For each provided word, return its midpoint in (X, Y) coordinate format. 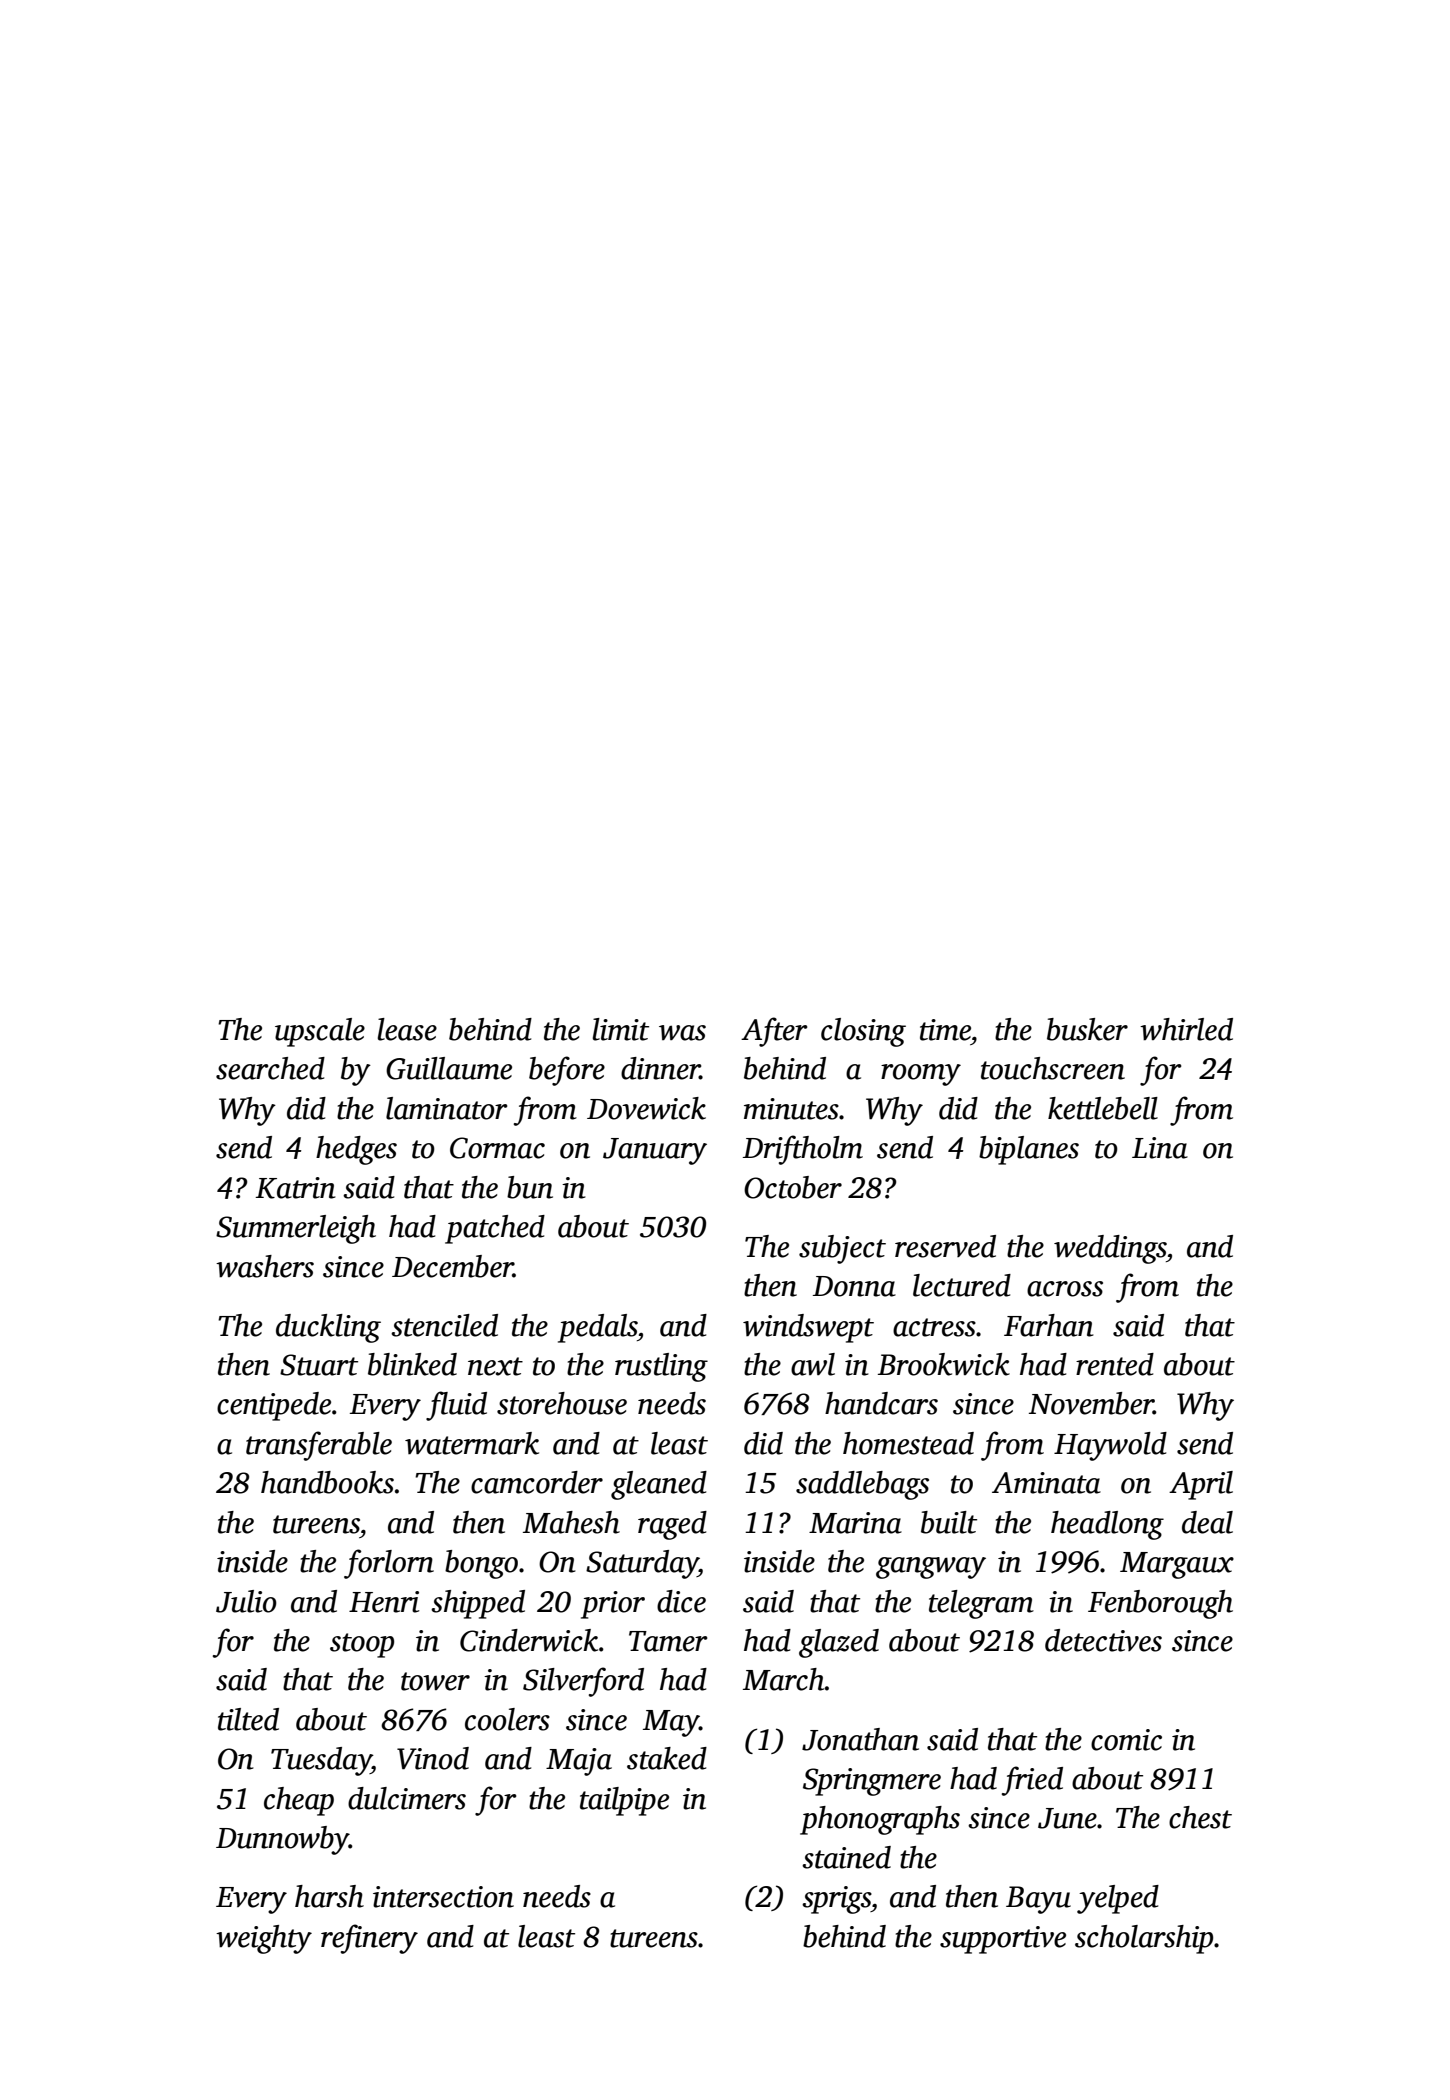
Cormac (497, 1148)
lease (407, 1029)
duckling (328, 1328)
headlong (1107, 1525)
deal (1207, 1522)
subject (842, 1249)
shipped (478, 1604)
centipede (274, 1406)
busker (1087, 1029)
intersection (443, 1897)
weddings (1110, 1249)
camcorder (537, 1482)
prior (613, 1605)
